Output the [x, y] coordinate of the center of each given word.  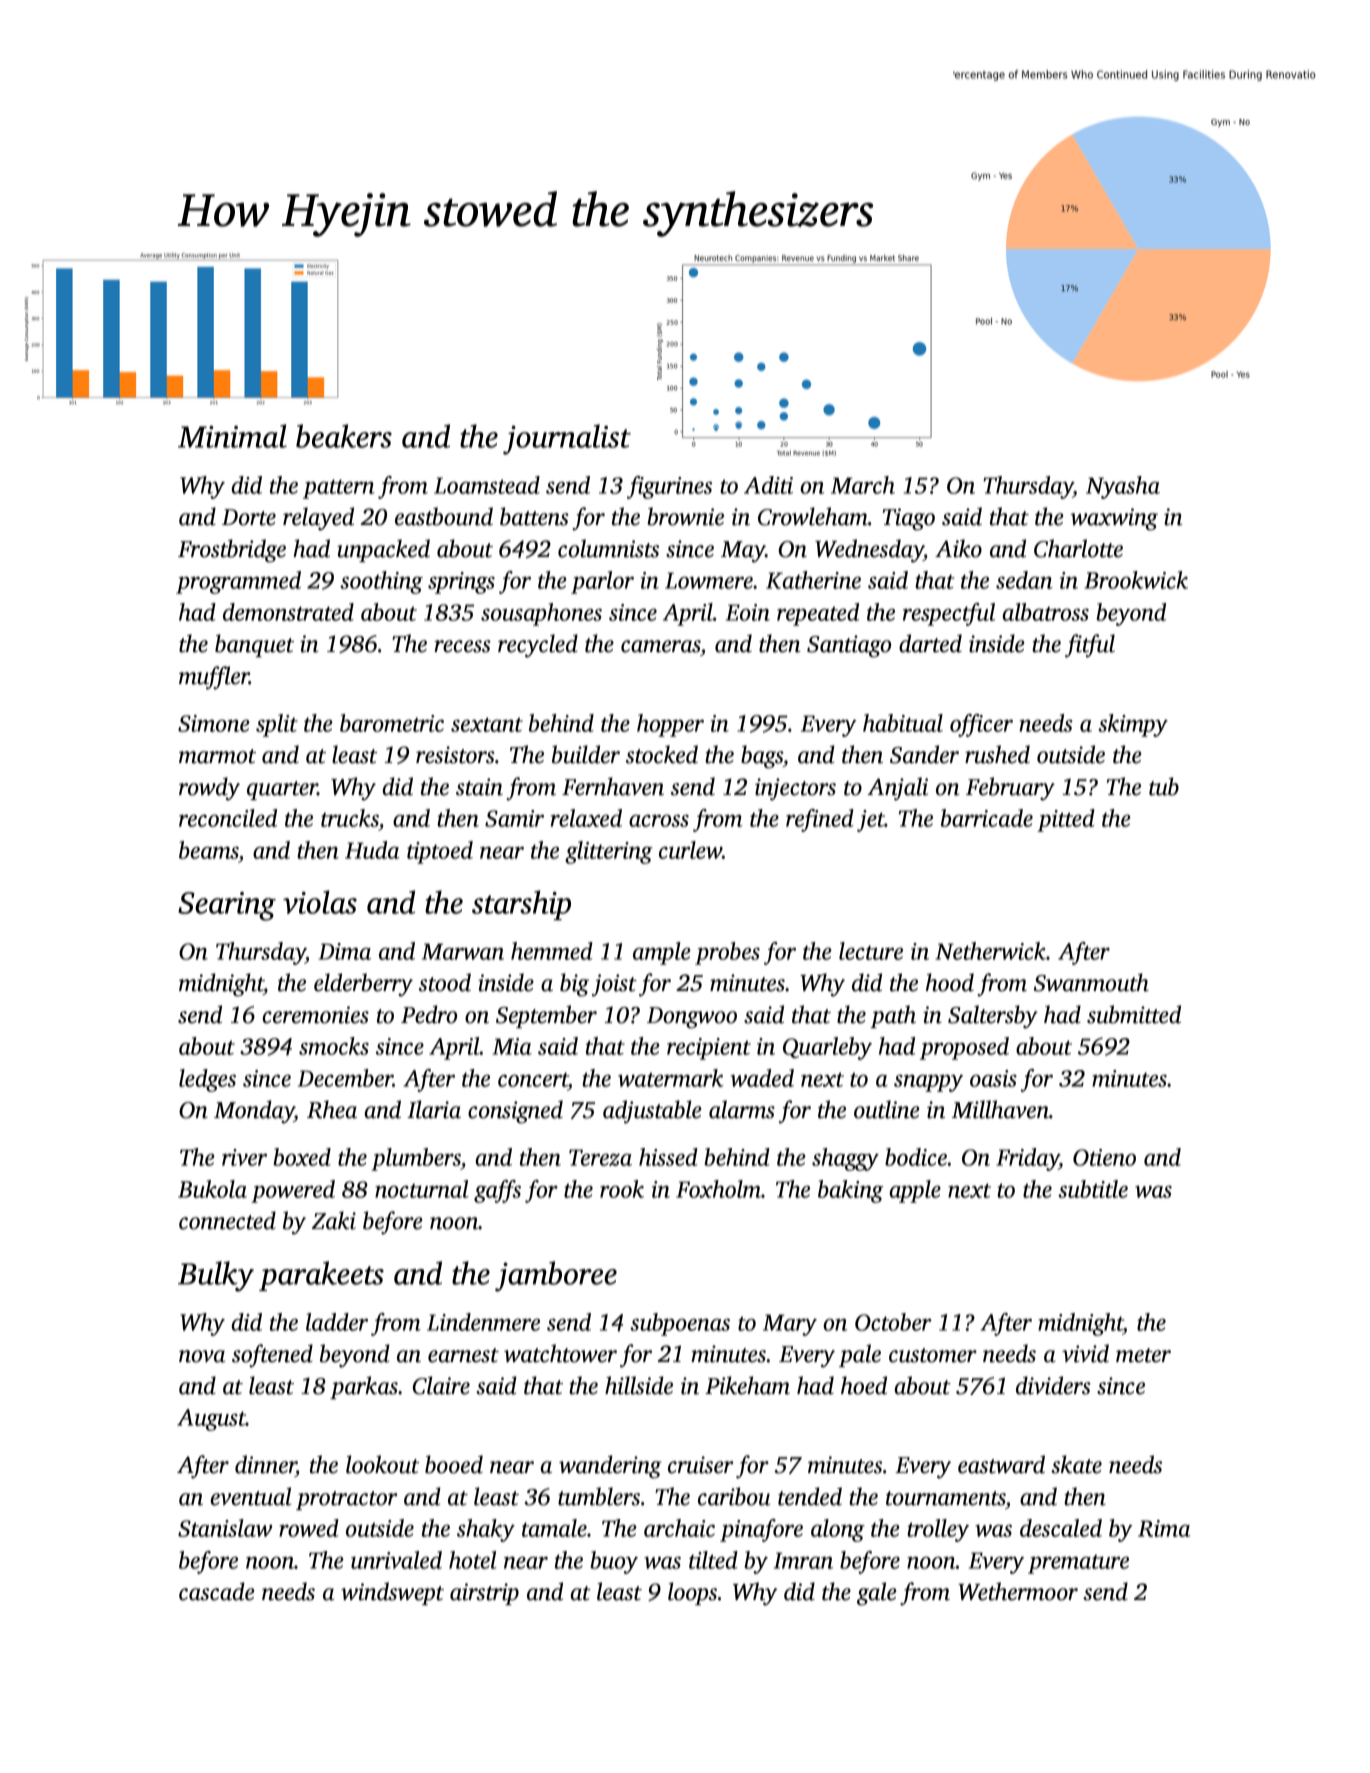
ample [662, 953]
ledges [207, 1080]
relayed [318, 519]
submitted [1134, 1014]
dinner [265, 1464]
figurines [669, 487]
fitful [1090, 646]
